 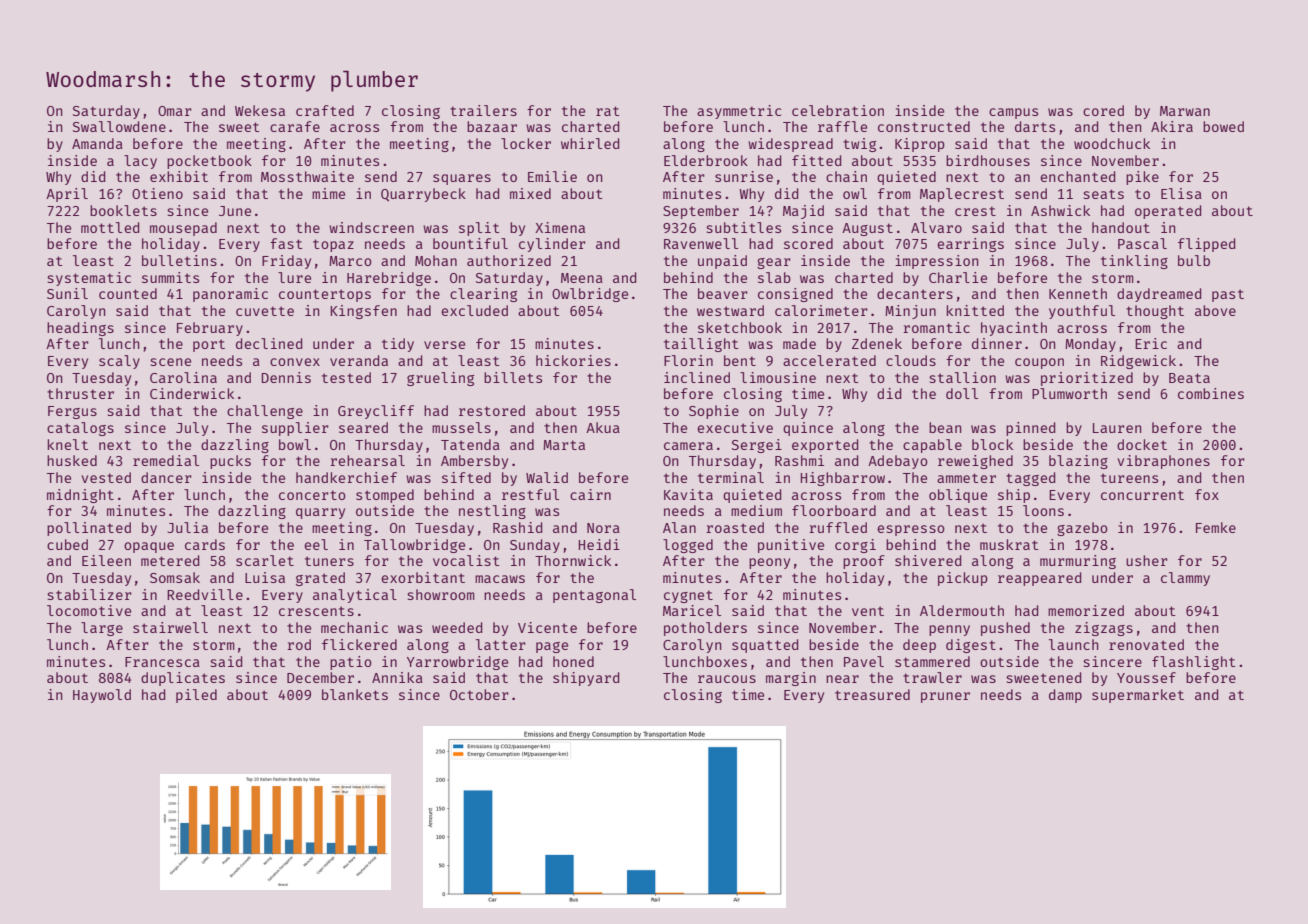 What do you see at coordinates (110, 227) in the image?
I see `mottled` at bounding box center [110, 227].
